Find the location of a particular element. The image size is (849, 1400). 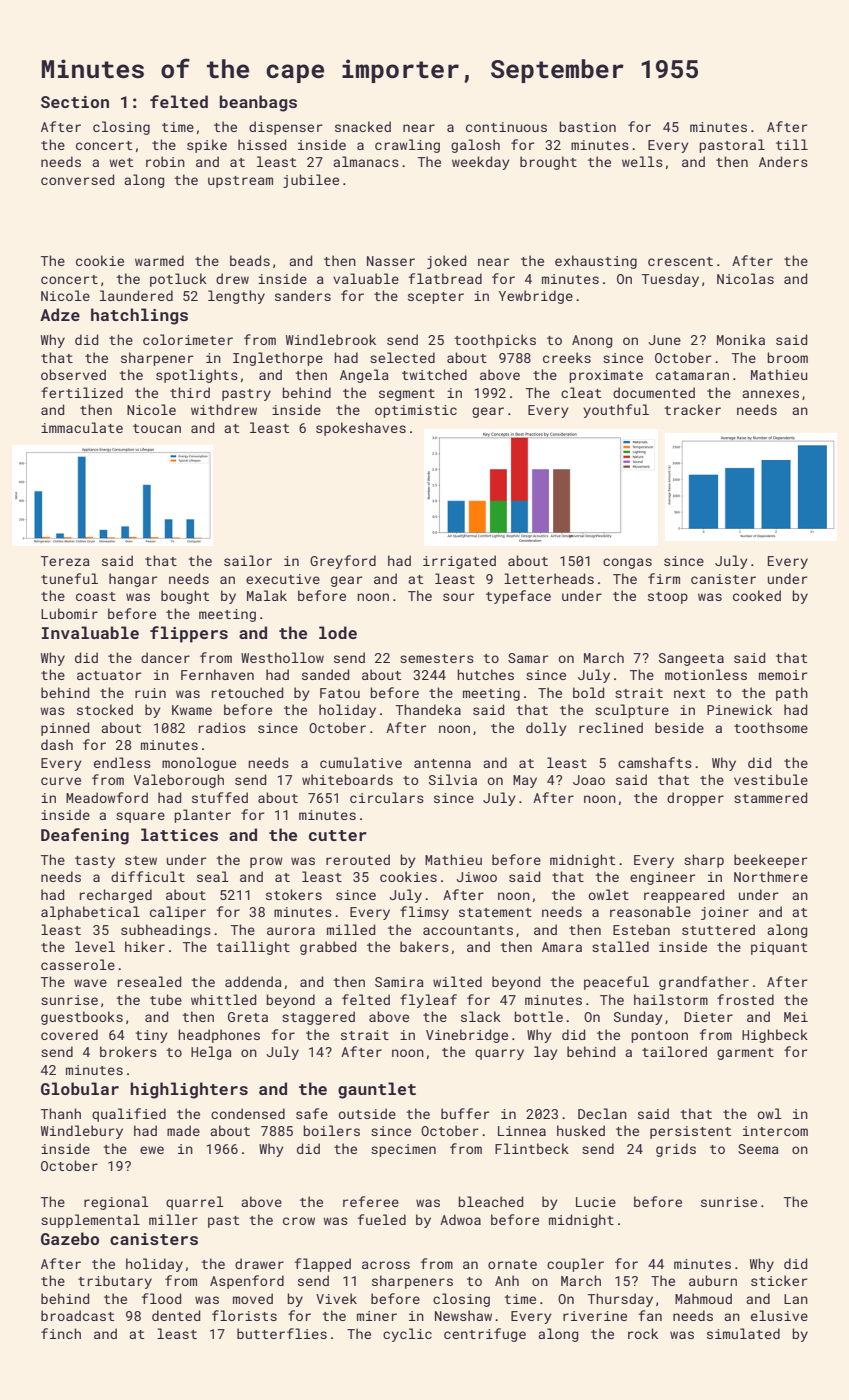

guestbooks is located at coordinates (82, 1018).
